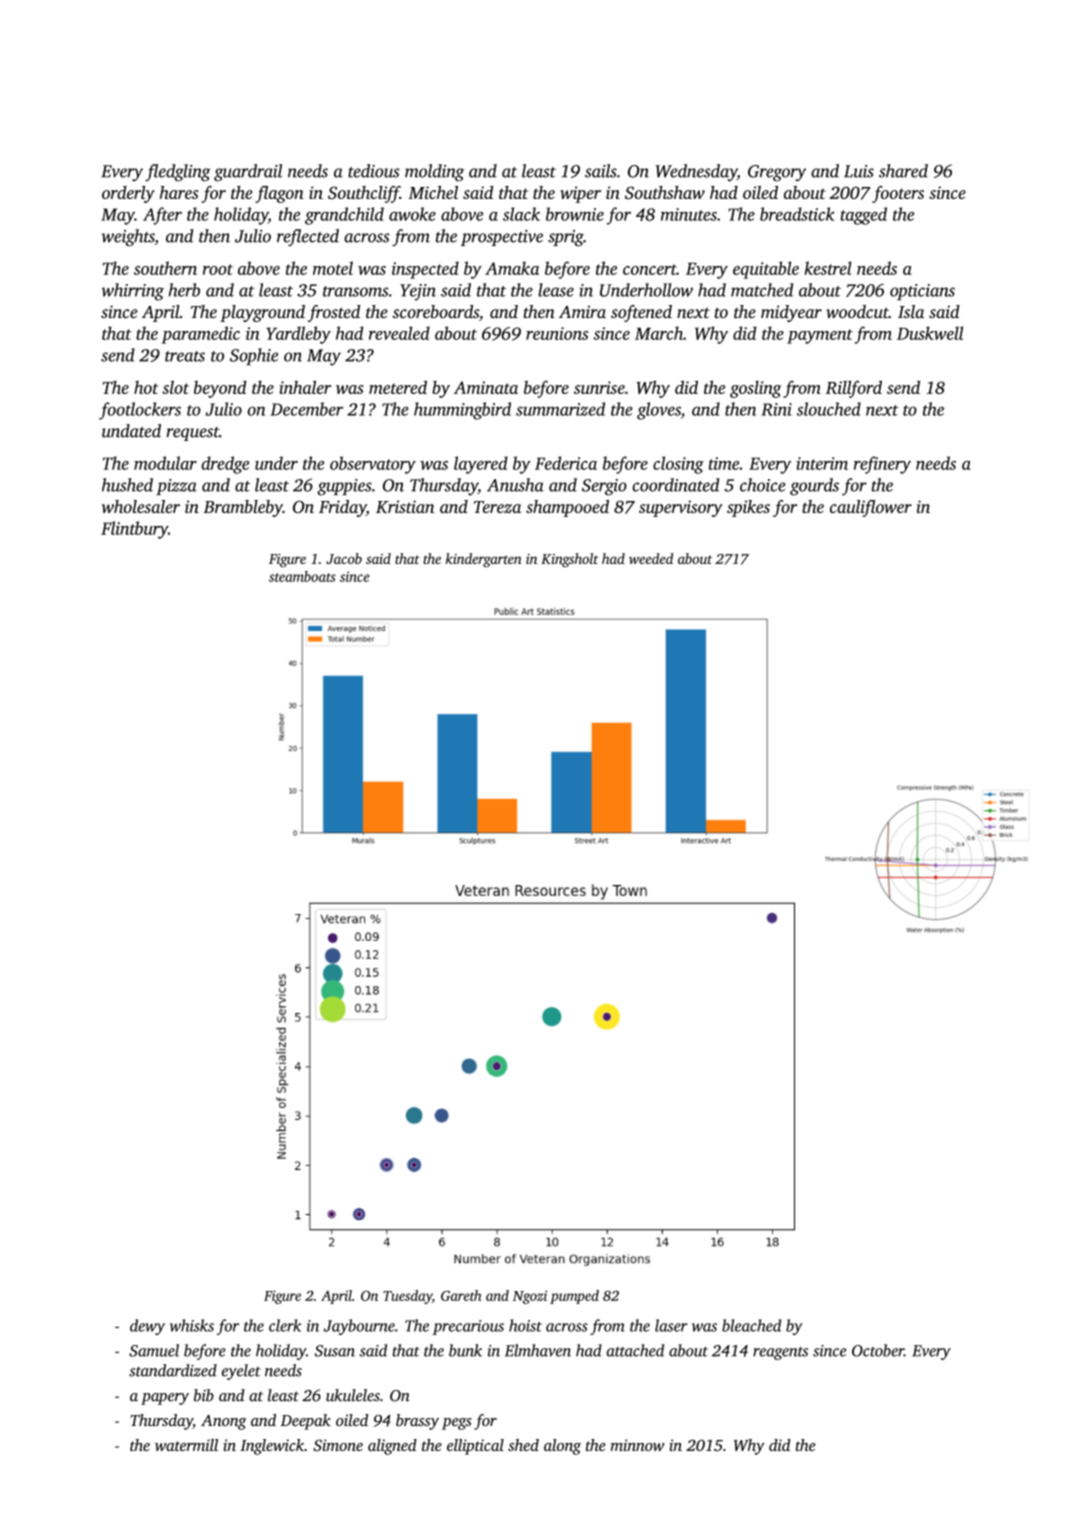  What do you see at coordinates (373, 171) in the image?
I see `tedious` at bounding box center [373, 171].
